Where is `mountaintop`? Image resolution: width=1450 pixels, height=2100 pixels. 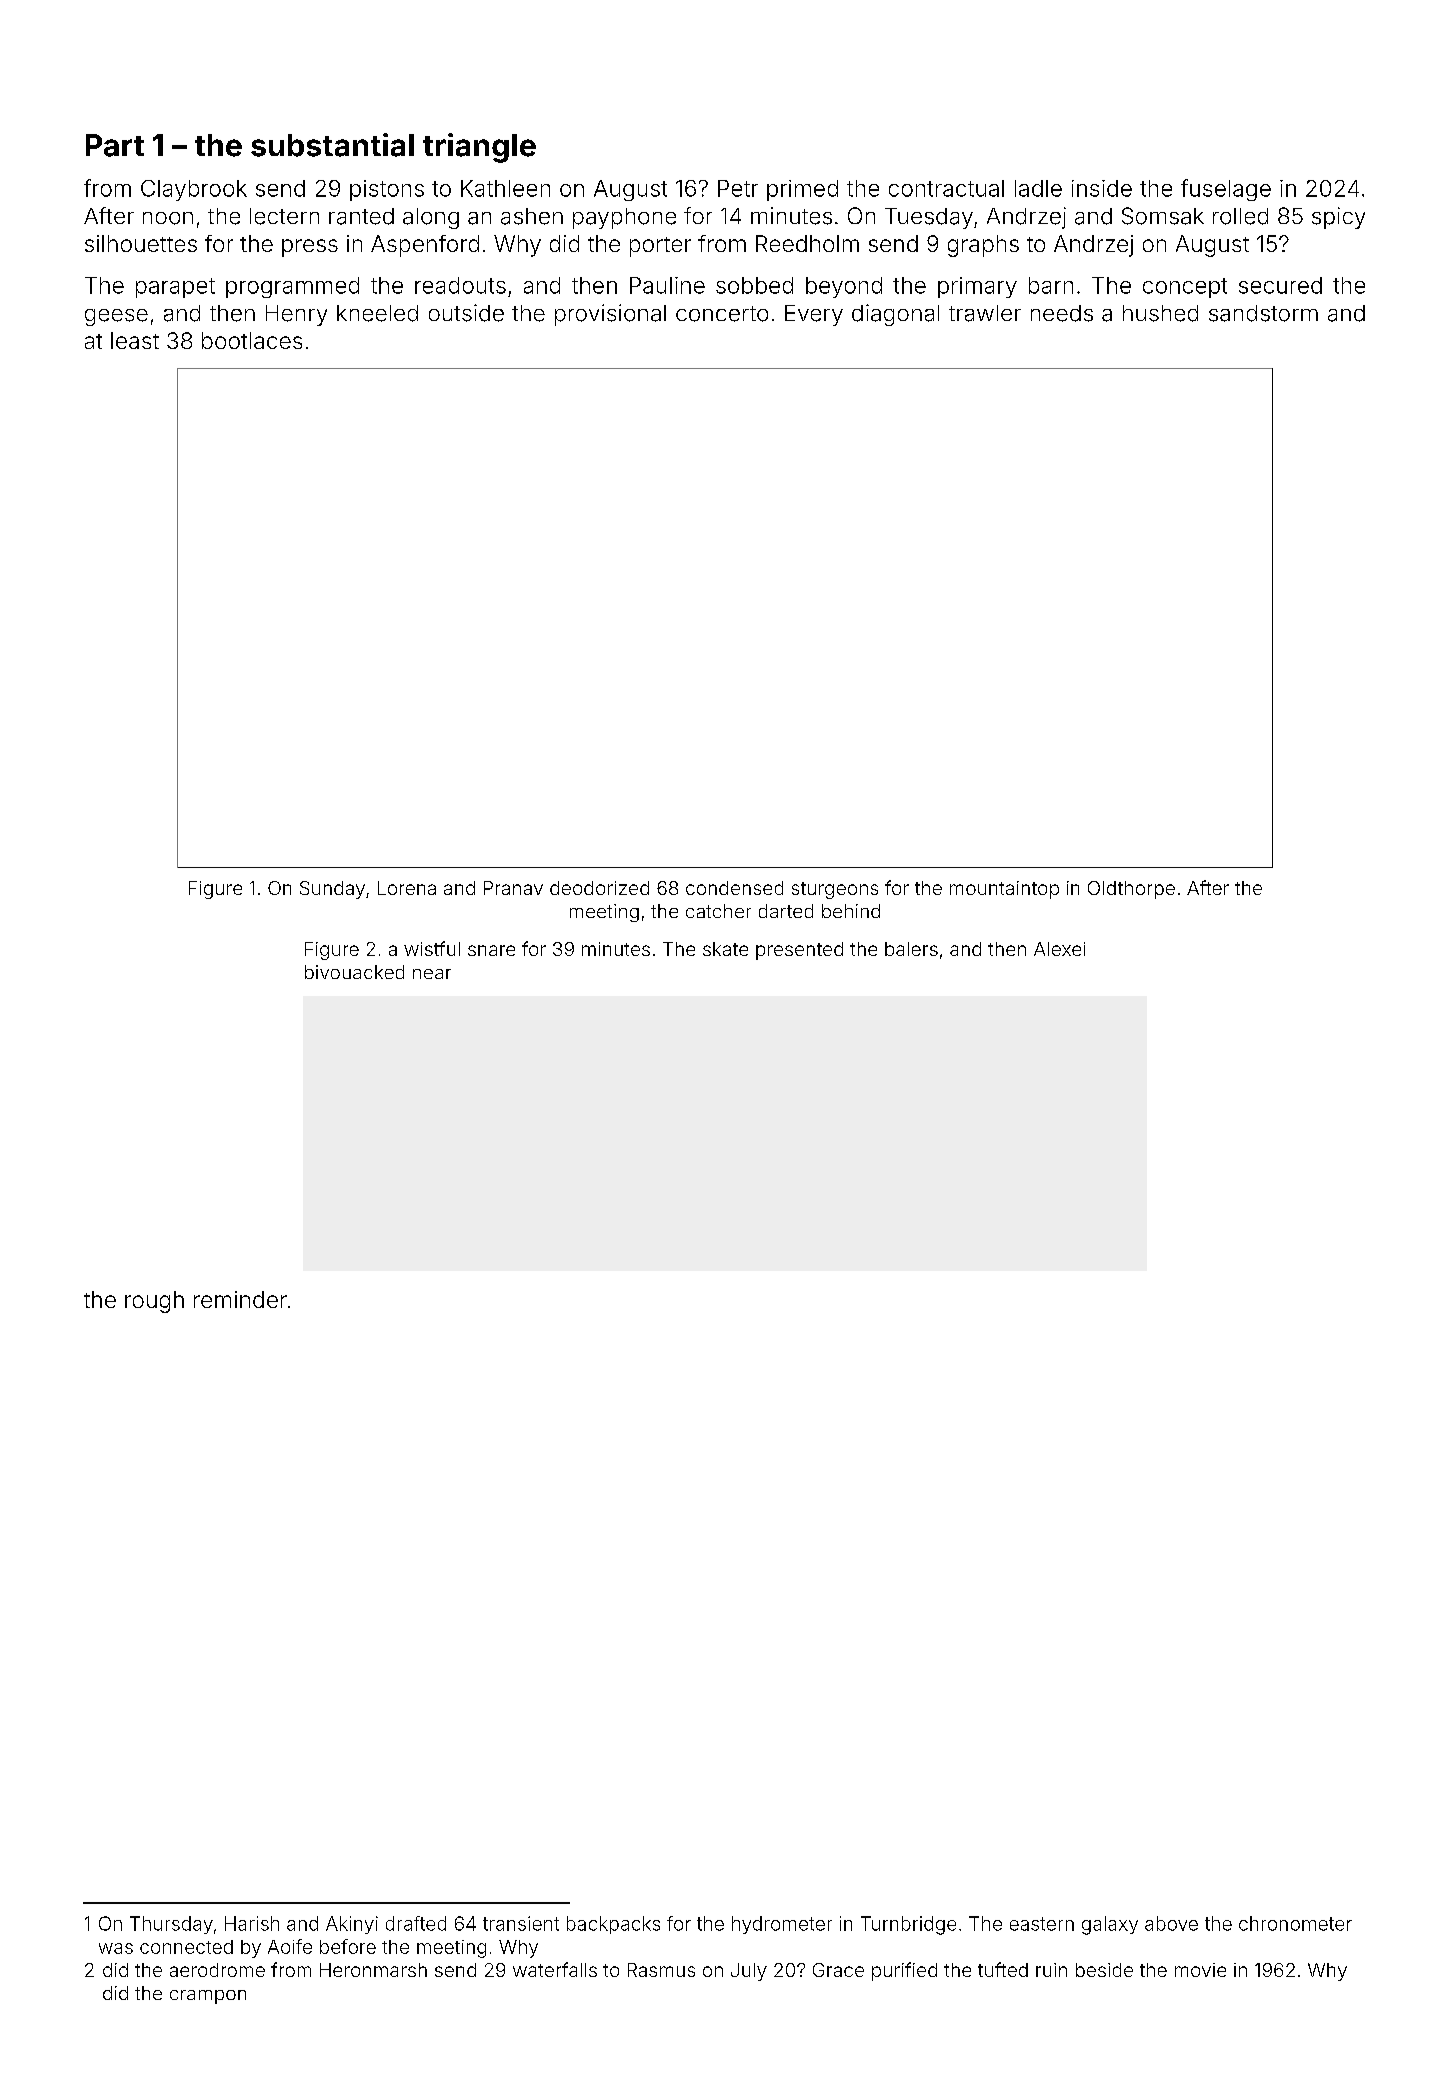
mountaintop is located at coordinates (1004, 890).
